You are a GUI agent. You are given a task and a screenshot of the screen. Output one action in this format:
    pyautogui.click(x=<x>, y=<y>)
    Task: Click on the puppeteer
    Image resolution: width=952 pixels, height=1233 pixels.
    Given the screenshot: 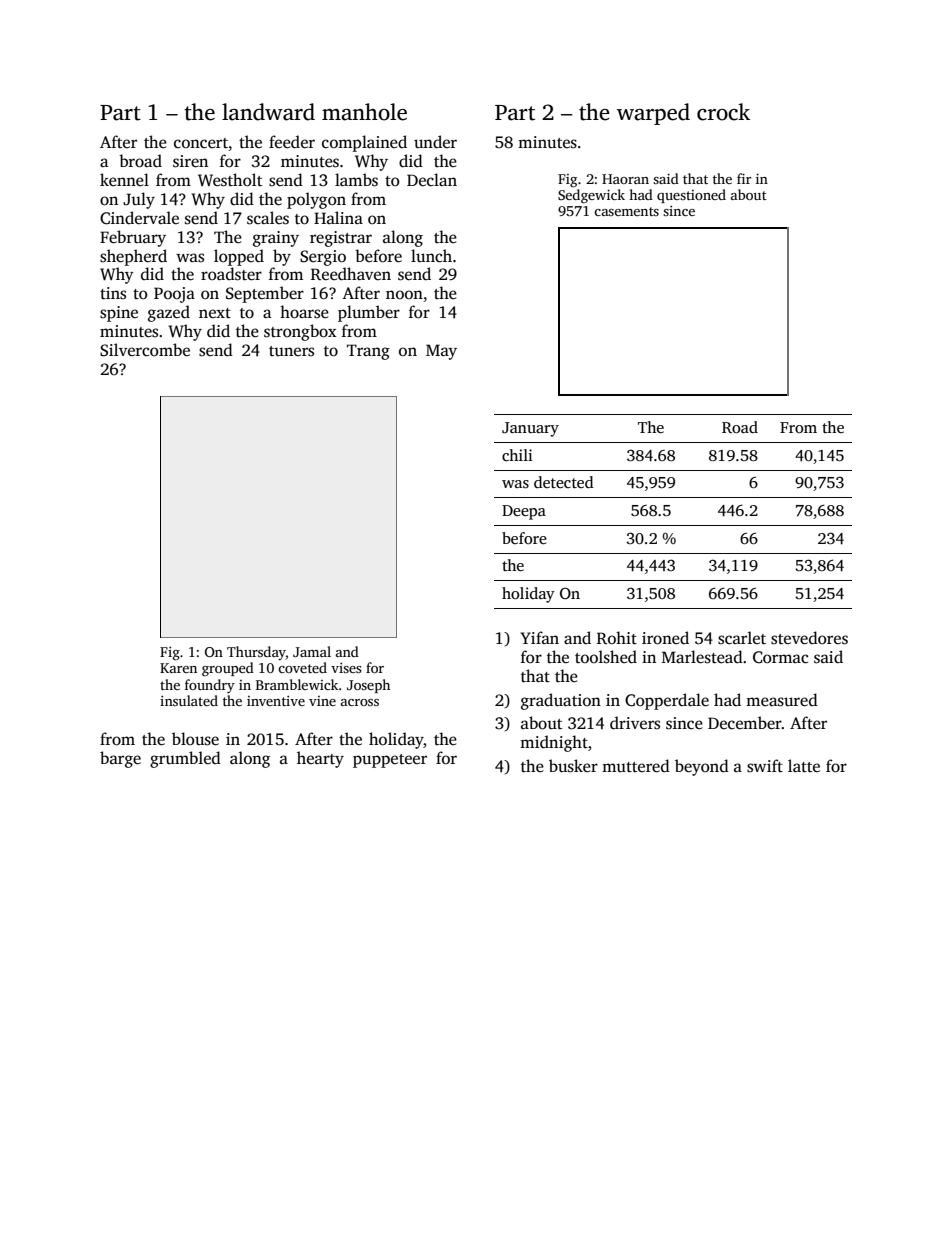 What is the action you would take?
    pyautogui.click(x=390, y=761)
